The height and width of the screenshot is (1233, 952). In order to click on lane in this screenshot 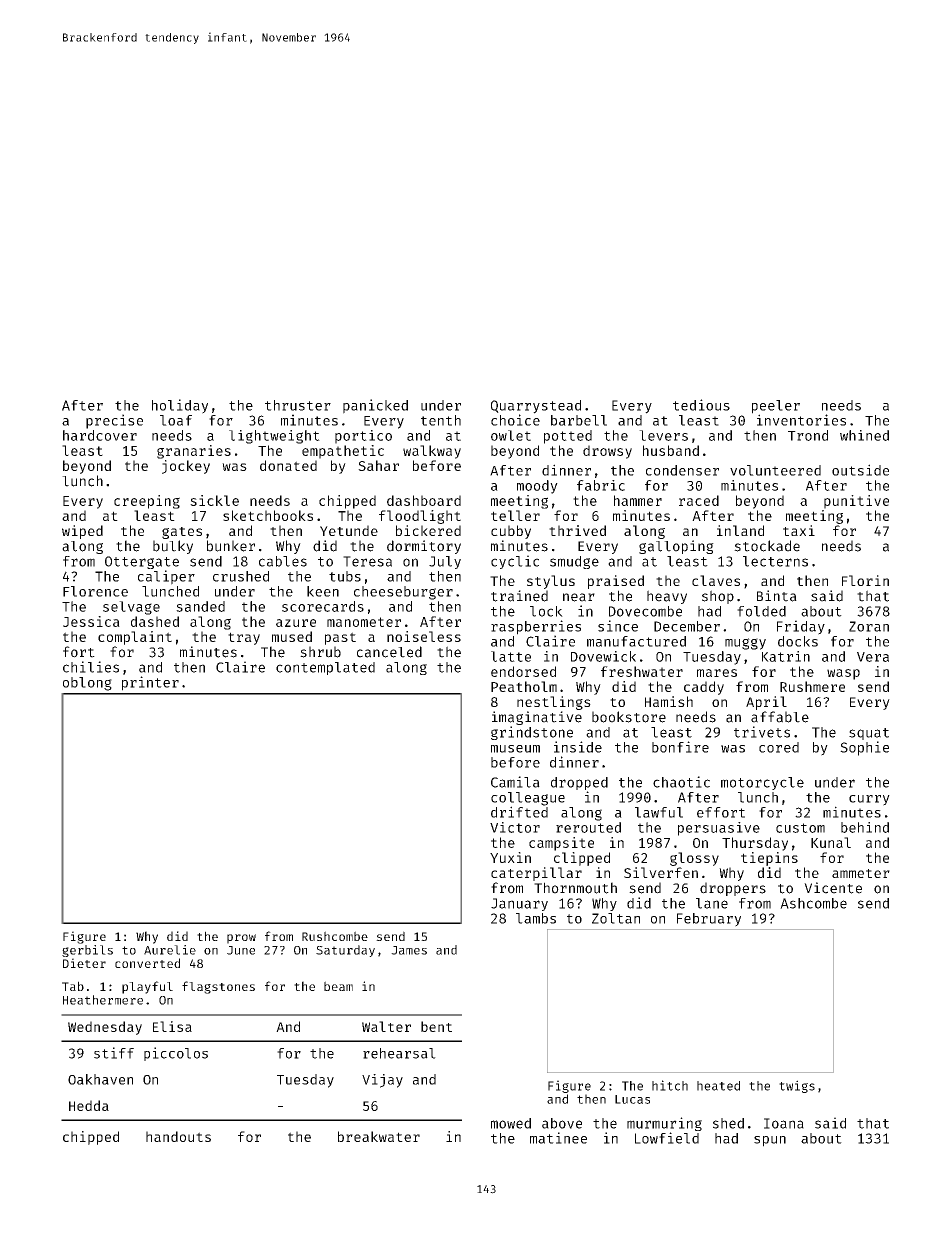, I will do `click(712, 903)`.
